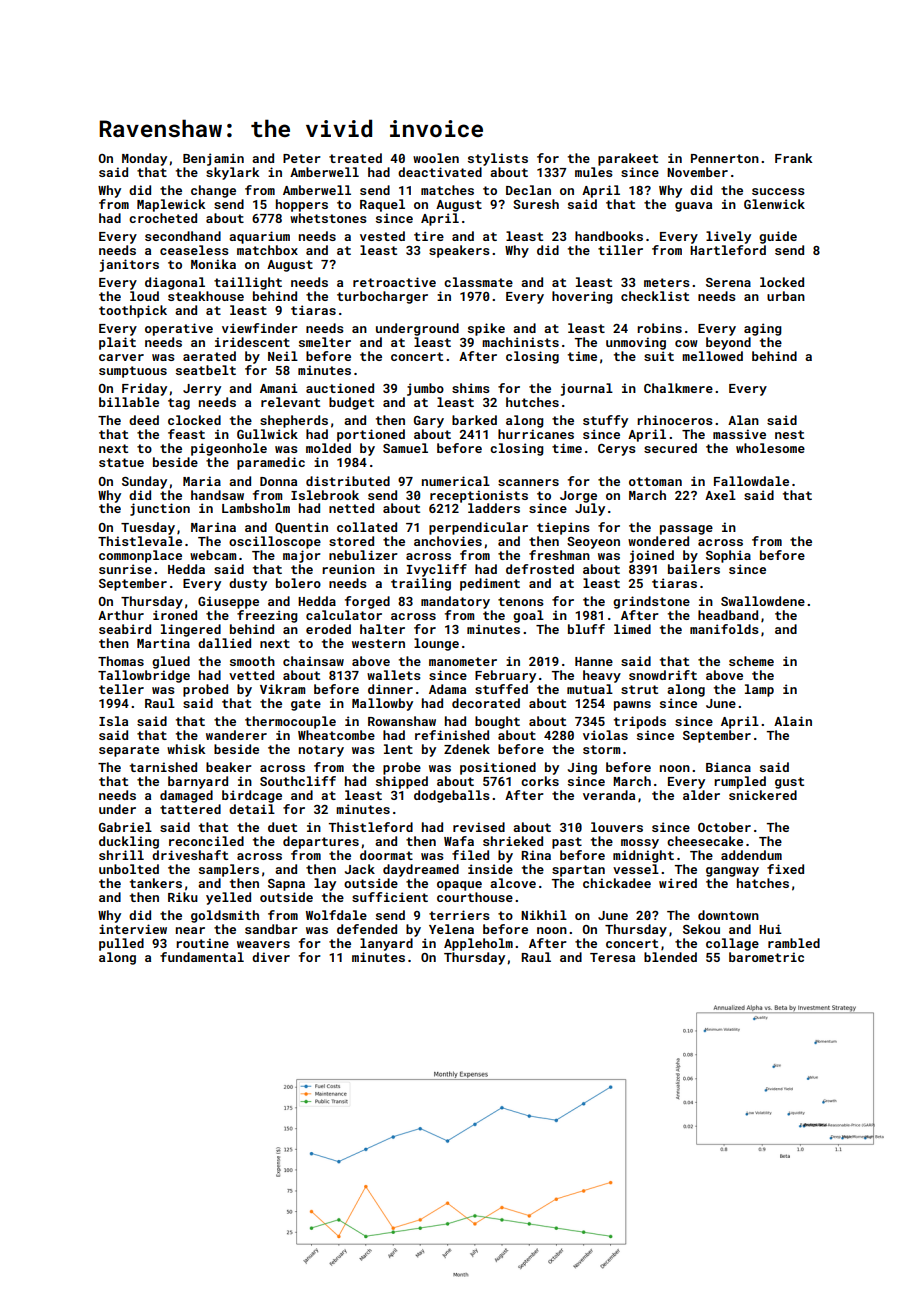 The width and height of the document is (924, 1308). What do you see at coordinates (113, 721) in the document?
I see `Isla` at bounding box center [113, 721].
